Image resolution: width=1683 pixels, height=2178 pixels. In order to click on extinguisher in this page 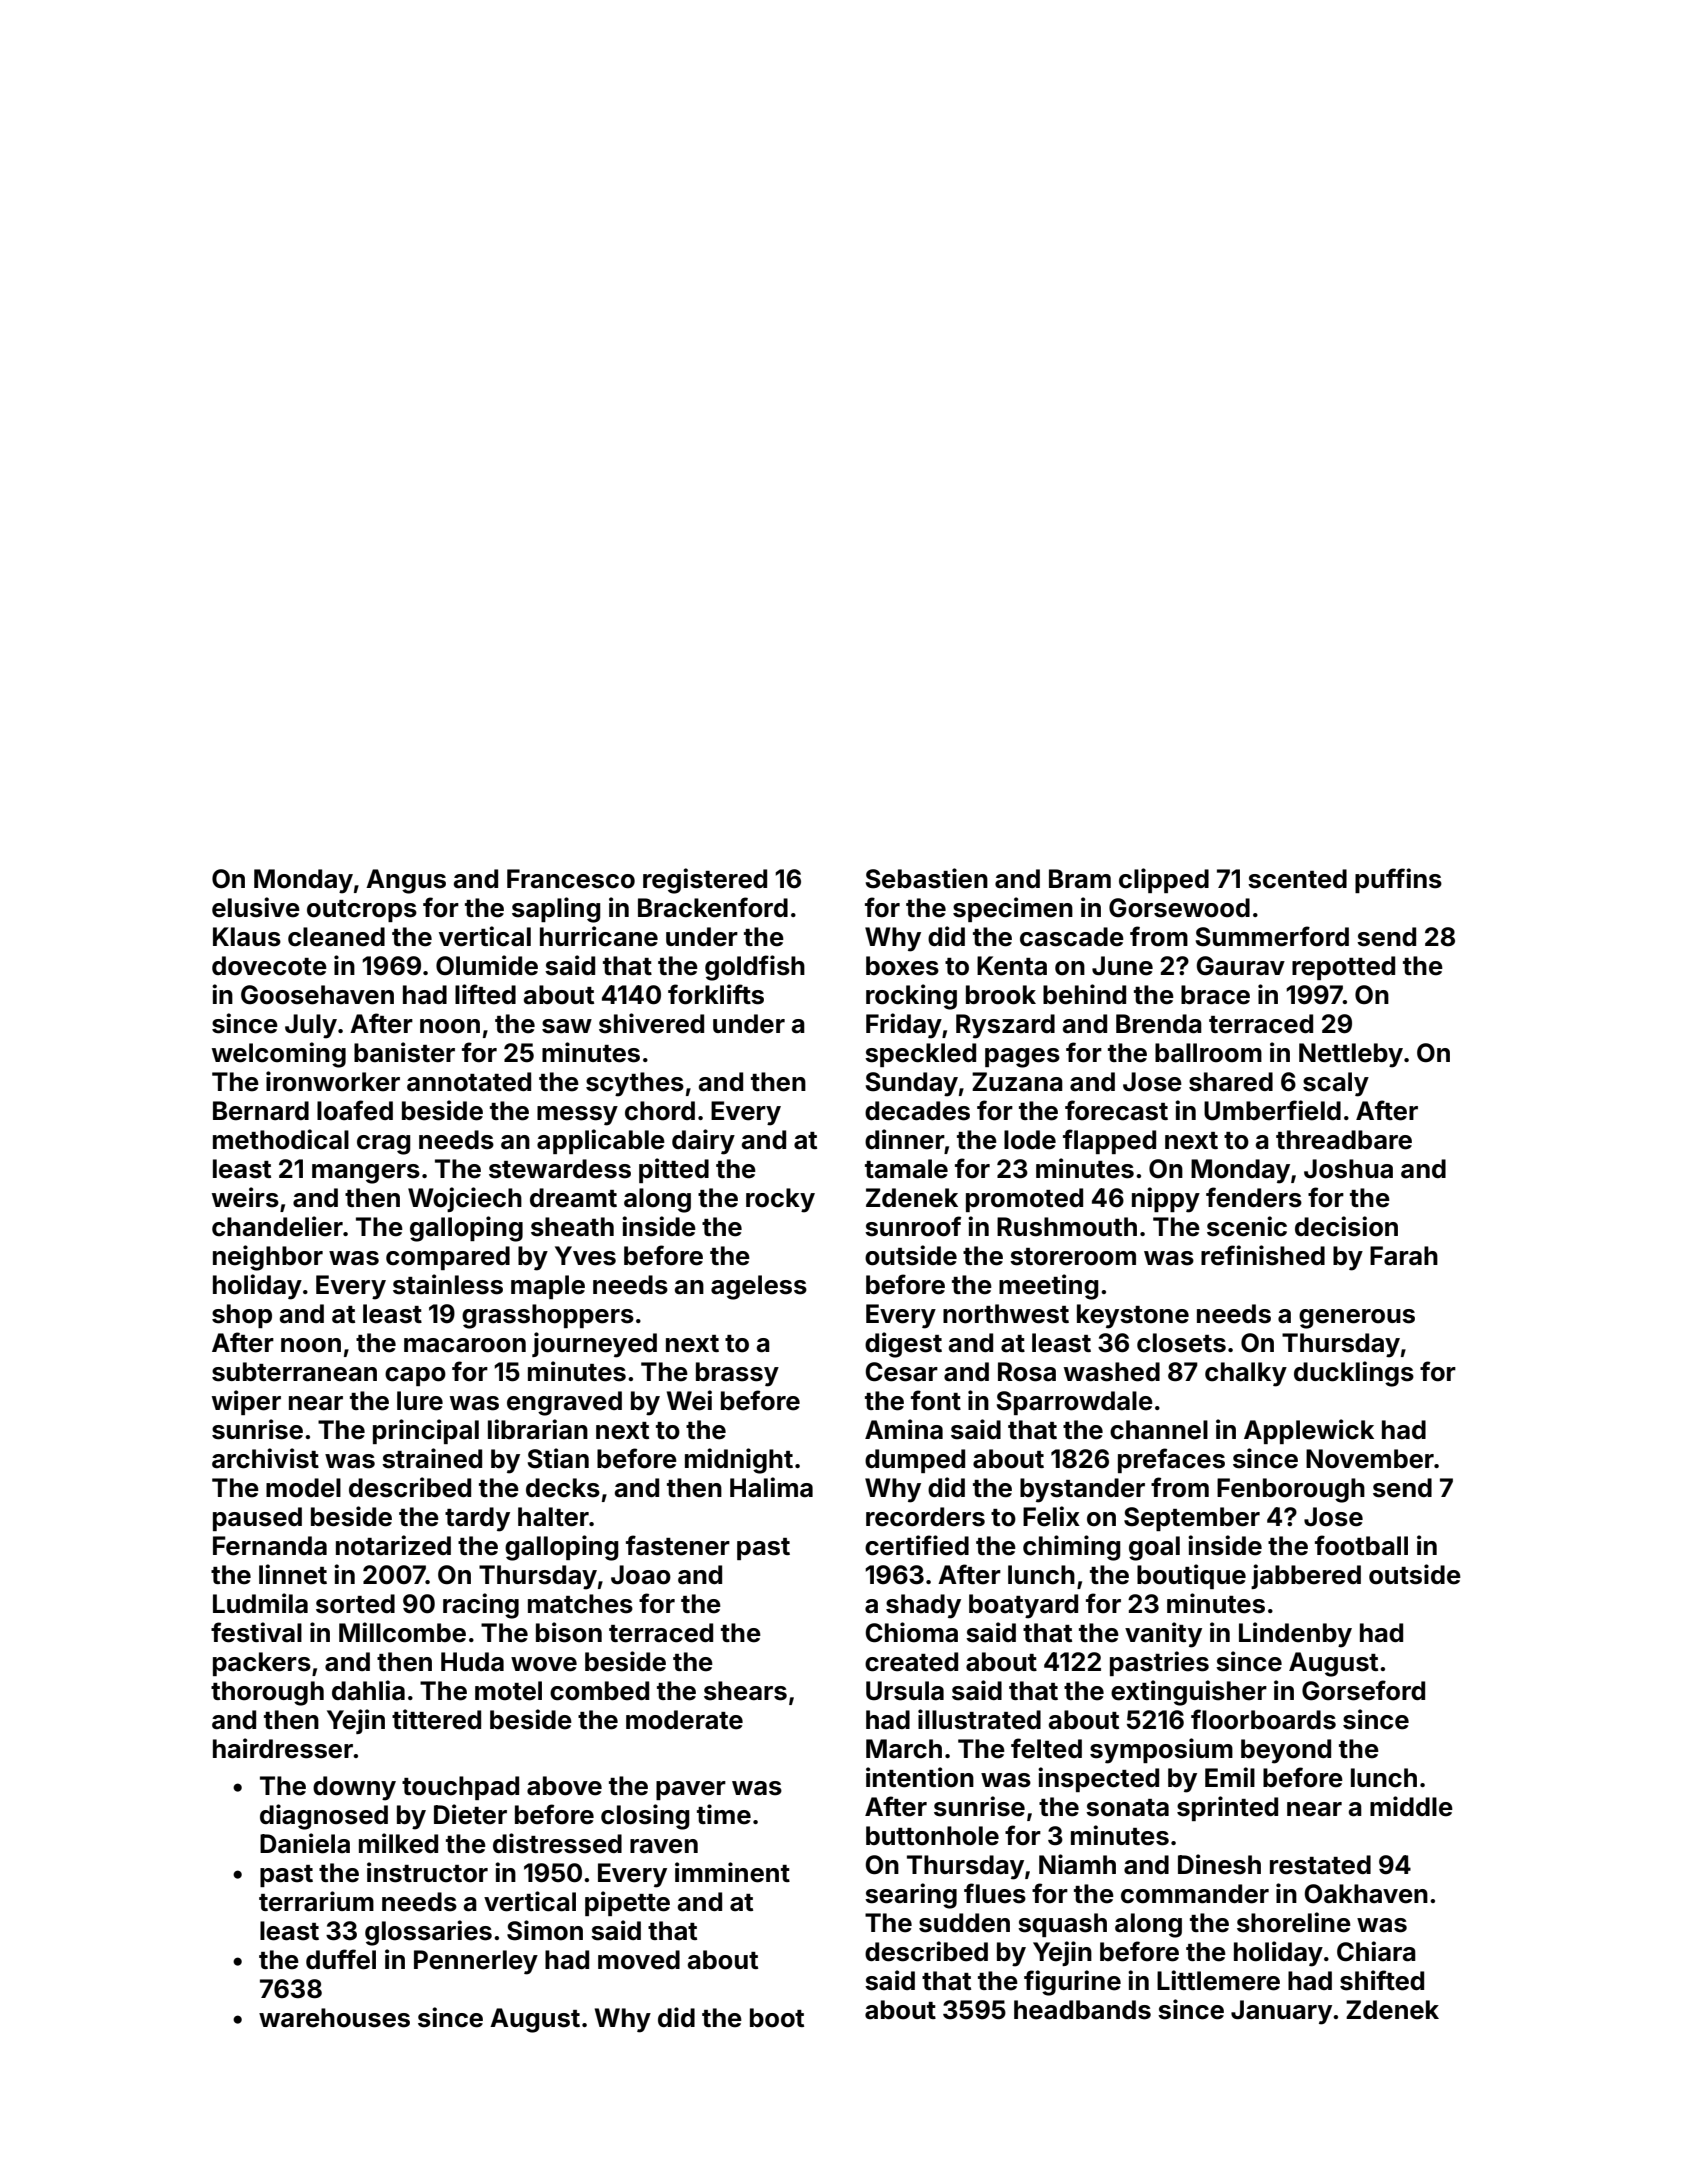, I will do `click(1189, 1693)`.
